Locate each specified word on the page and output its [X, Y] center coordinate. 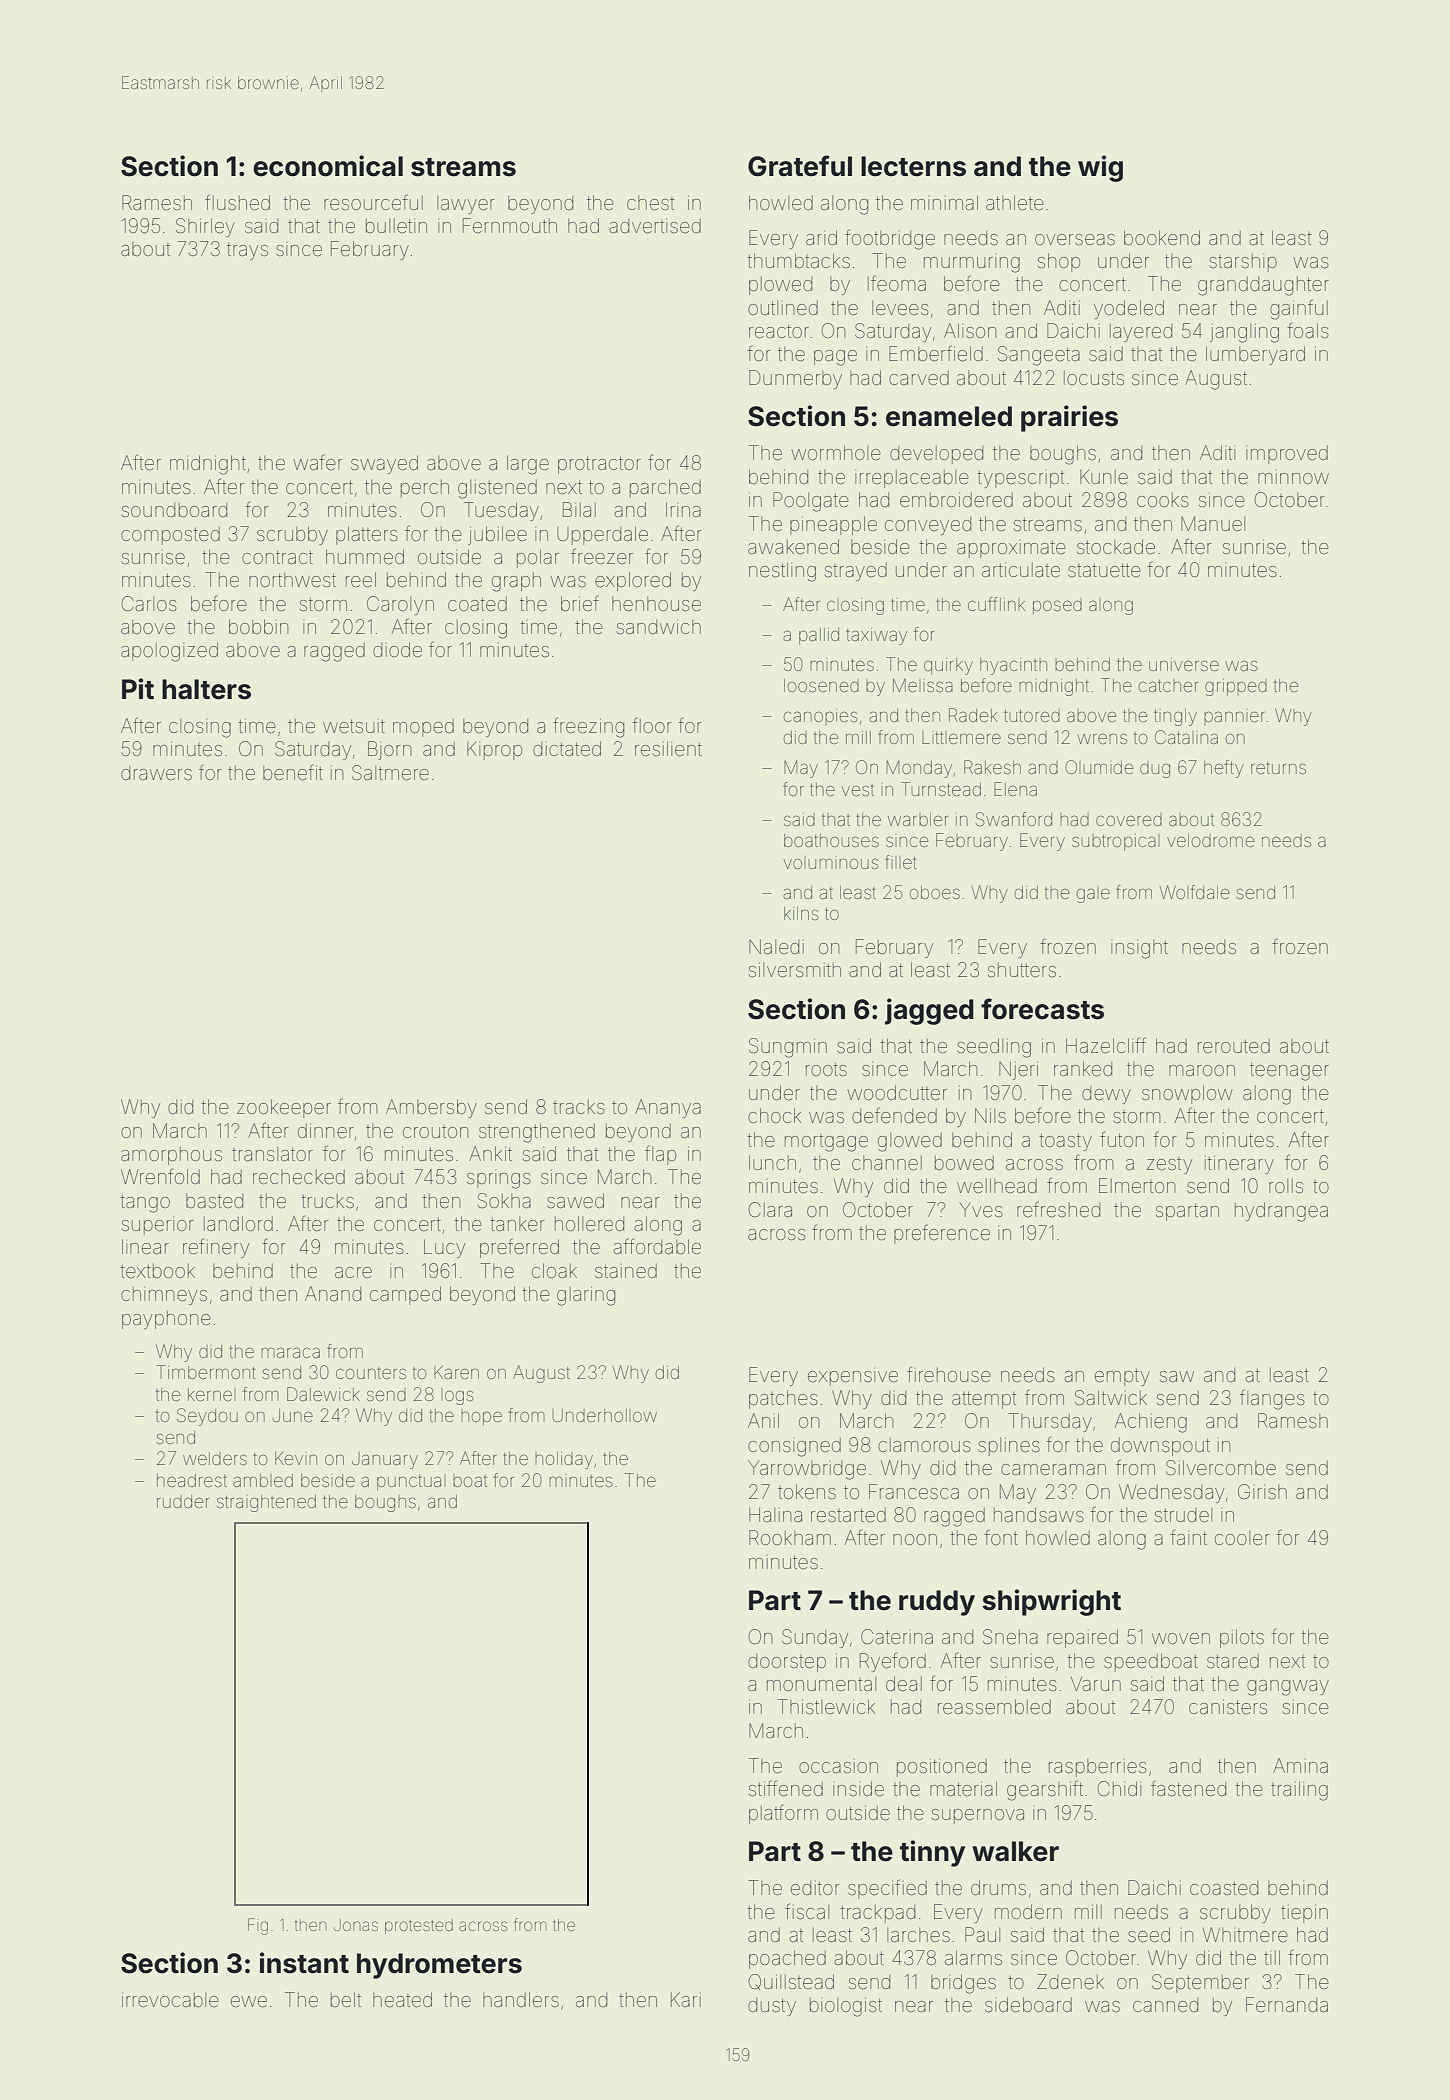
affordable [657, 1246]
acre [353, 1272]
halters [206, 689]
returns [1278, 768]
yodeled [1129, 309]
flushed [237, 202]
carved [919, 378]
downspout [1160, 1447]
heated [402, 1999]
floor [652, 725]
